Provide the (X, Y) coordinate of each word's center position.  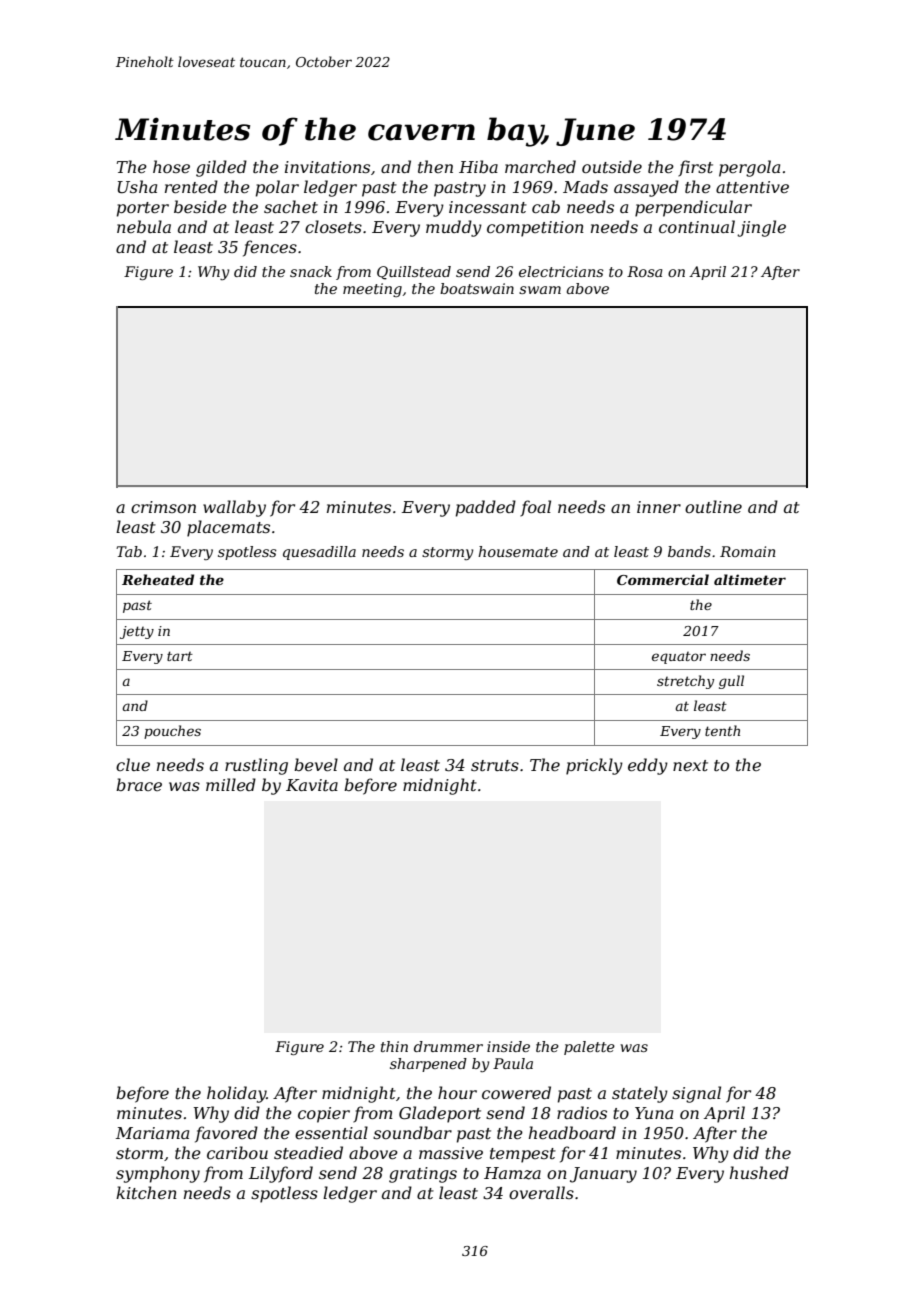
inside (508, 1046)
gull (731, 682)
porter (143, 209)
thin (394, 1046)
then (435, 166)
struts (495, 765)
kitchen (146, 1192)
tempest (523, 1155)
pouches (172, 732)
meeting (372, 290)
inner (659, 507)
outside (612, 166)
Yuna (654, 1113)
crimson (163, 507)
